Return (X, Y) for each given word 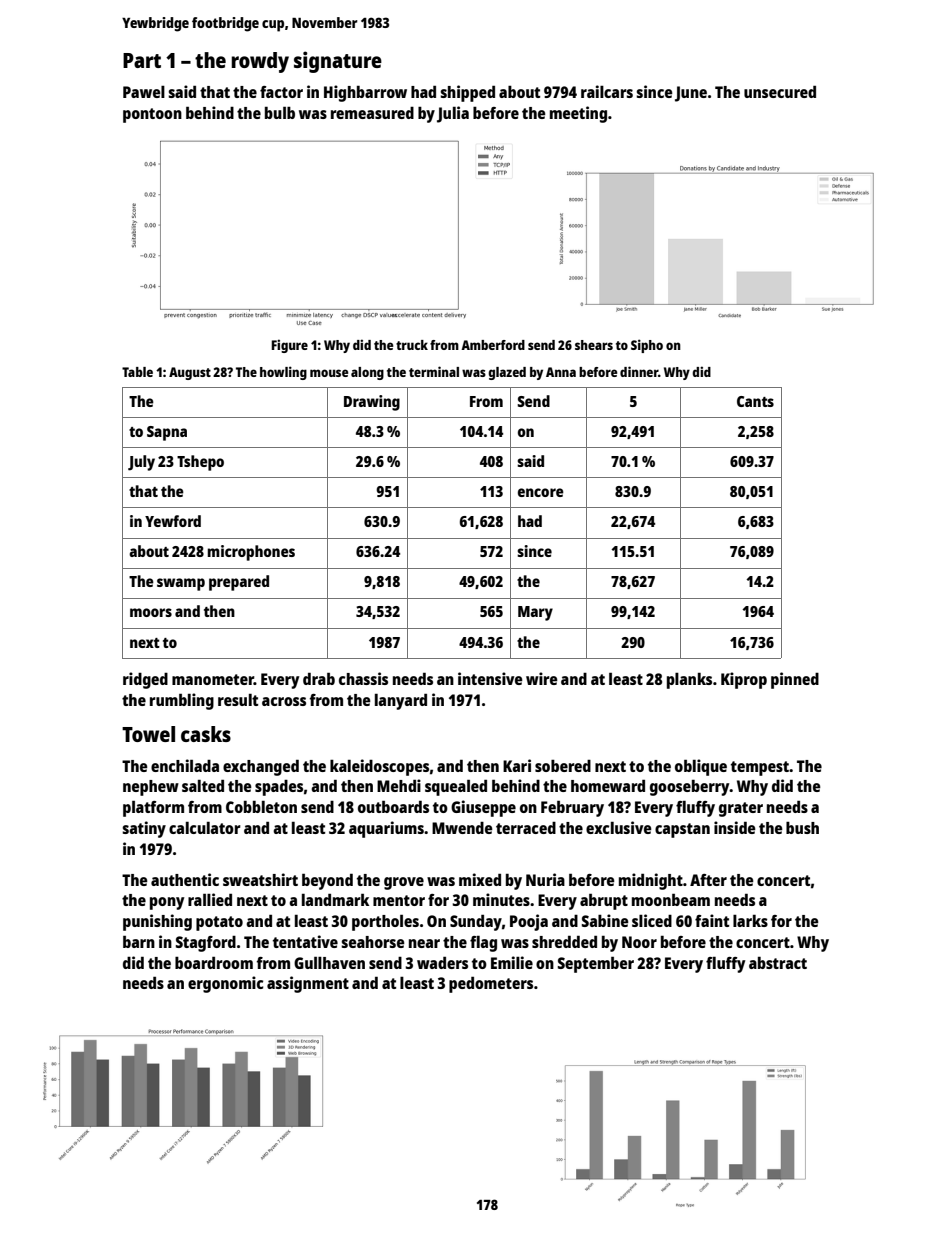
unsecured (780, 91)
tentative (305, 941)
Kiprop (744, 680)
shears (594, 345)
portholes (385, 922)
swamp (181, 584)
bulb (280, 112)
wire (542, 678)
